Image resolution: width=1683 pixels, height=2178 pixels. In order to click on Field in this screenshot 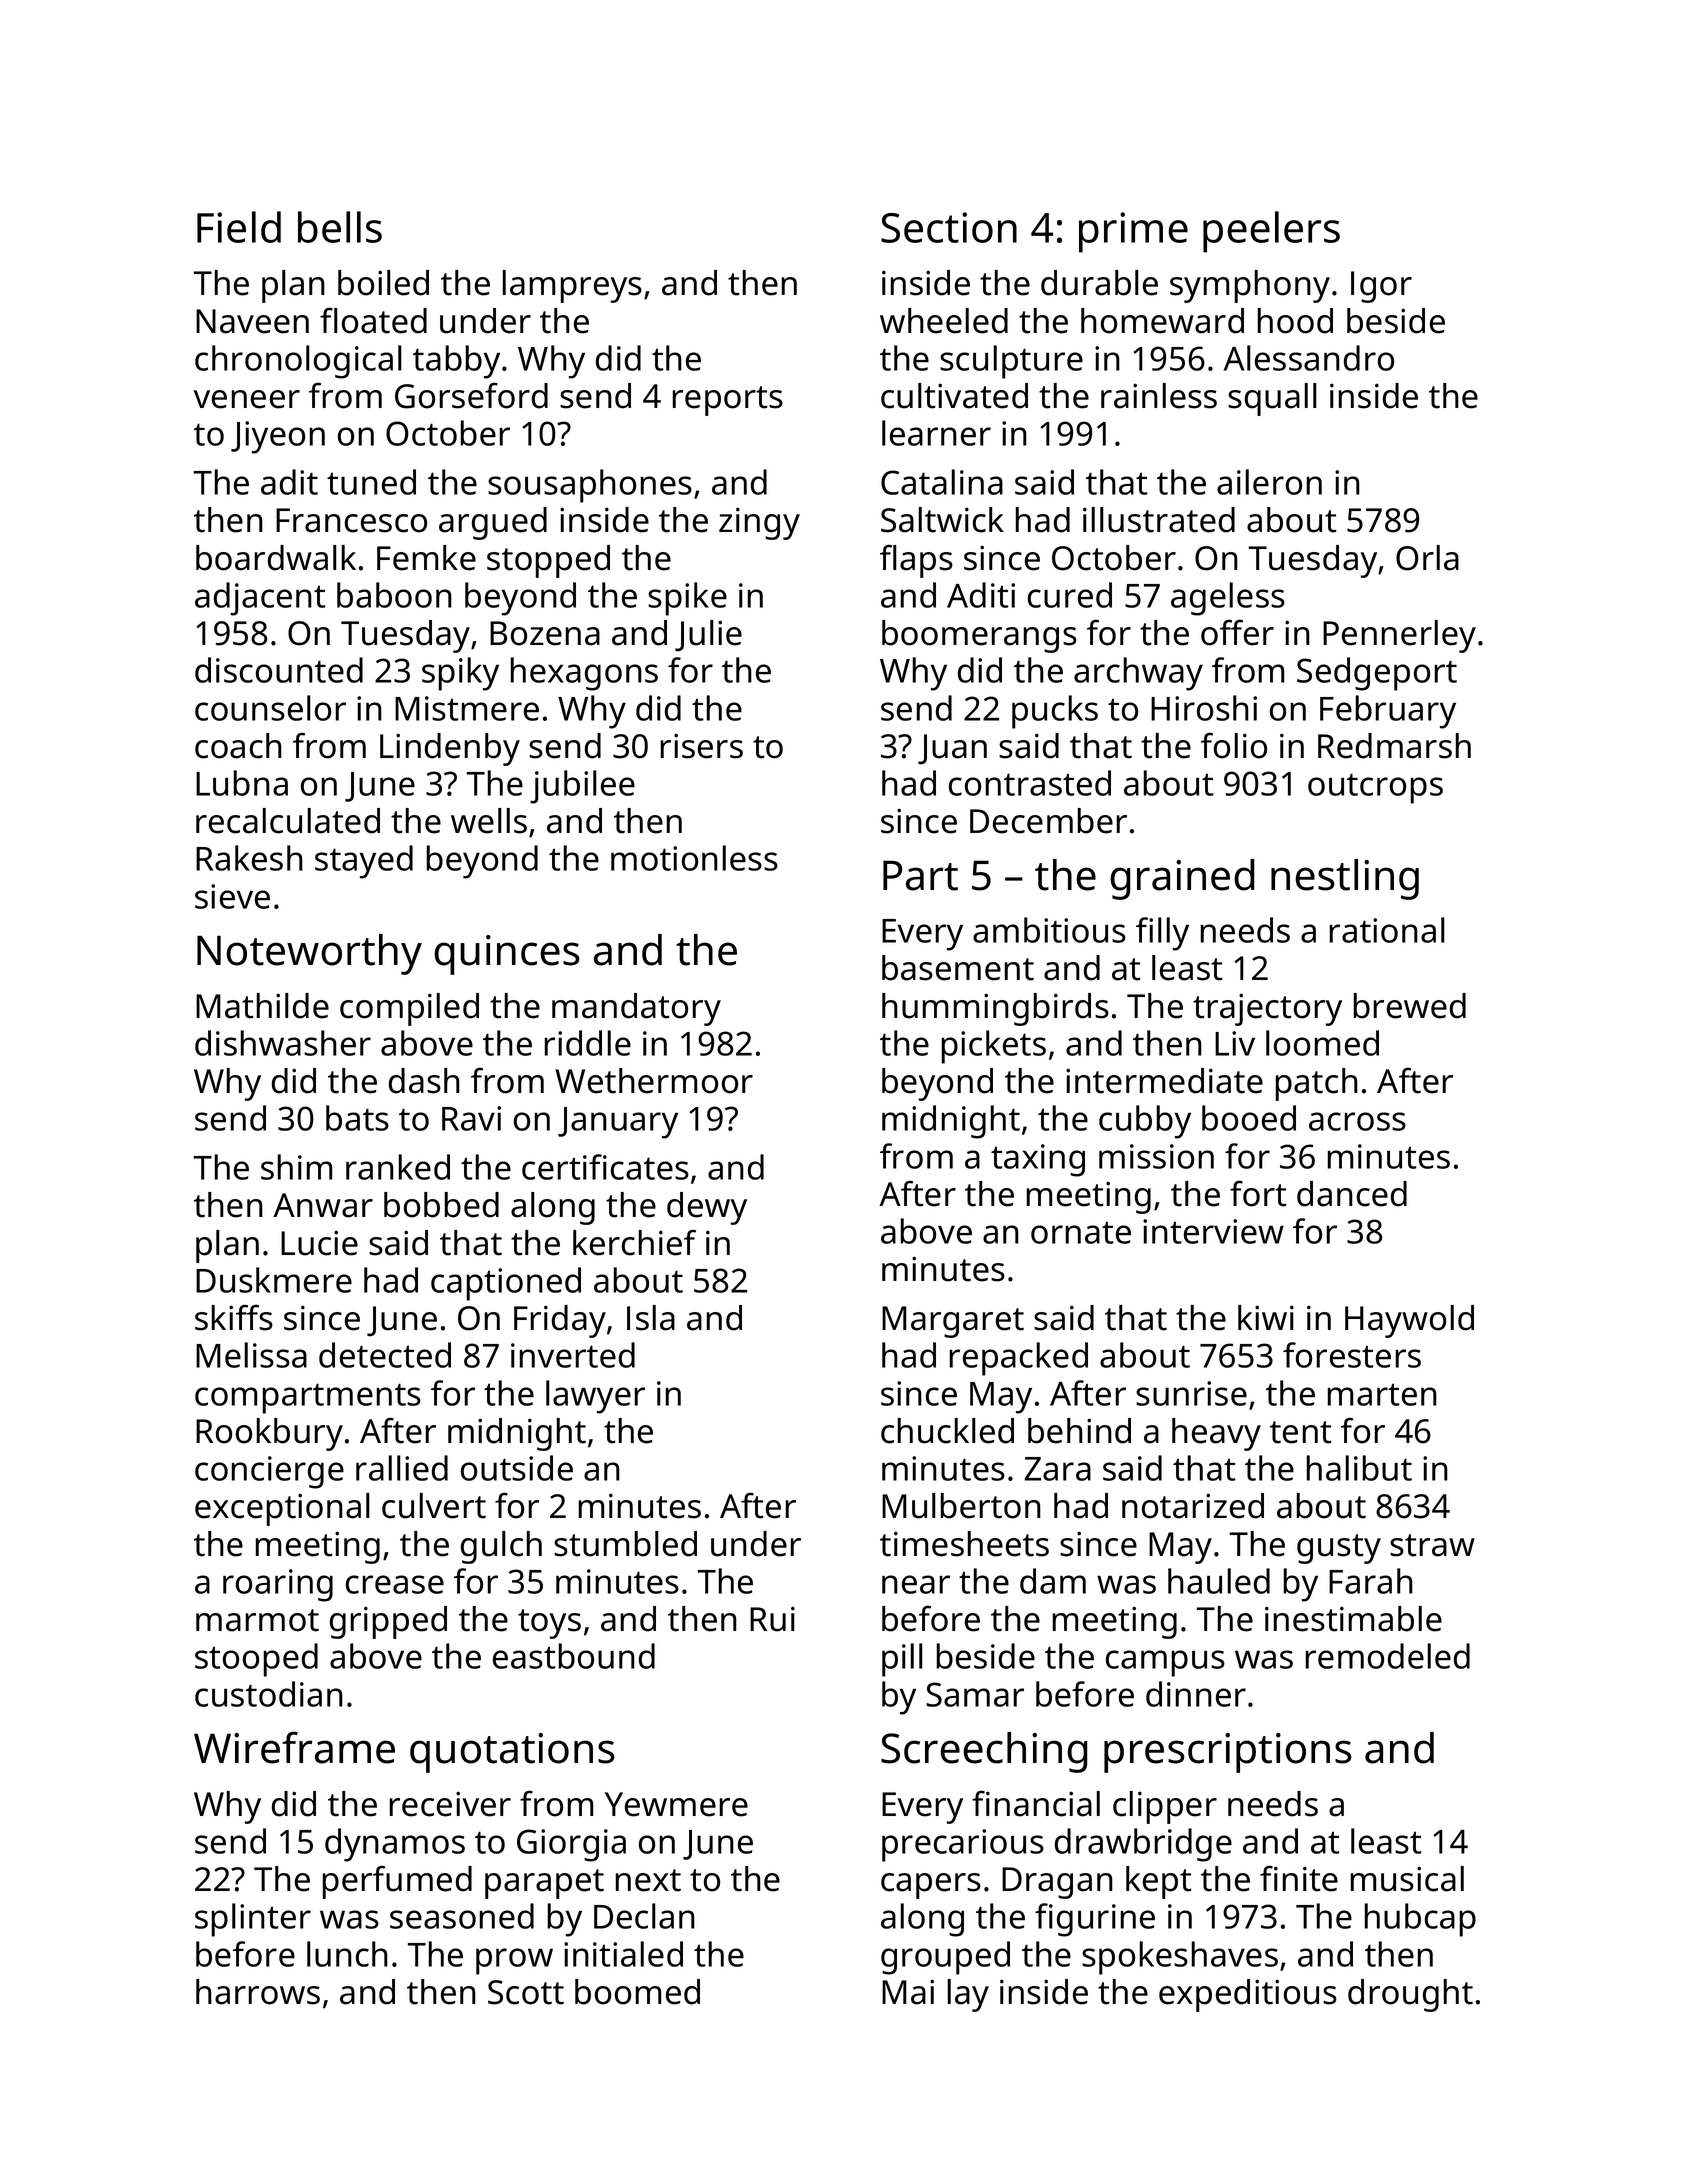, I will do `click(239, 227)`.
